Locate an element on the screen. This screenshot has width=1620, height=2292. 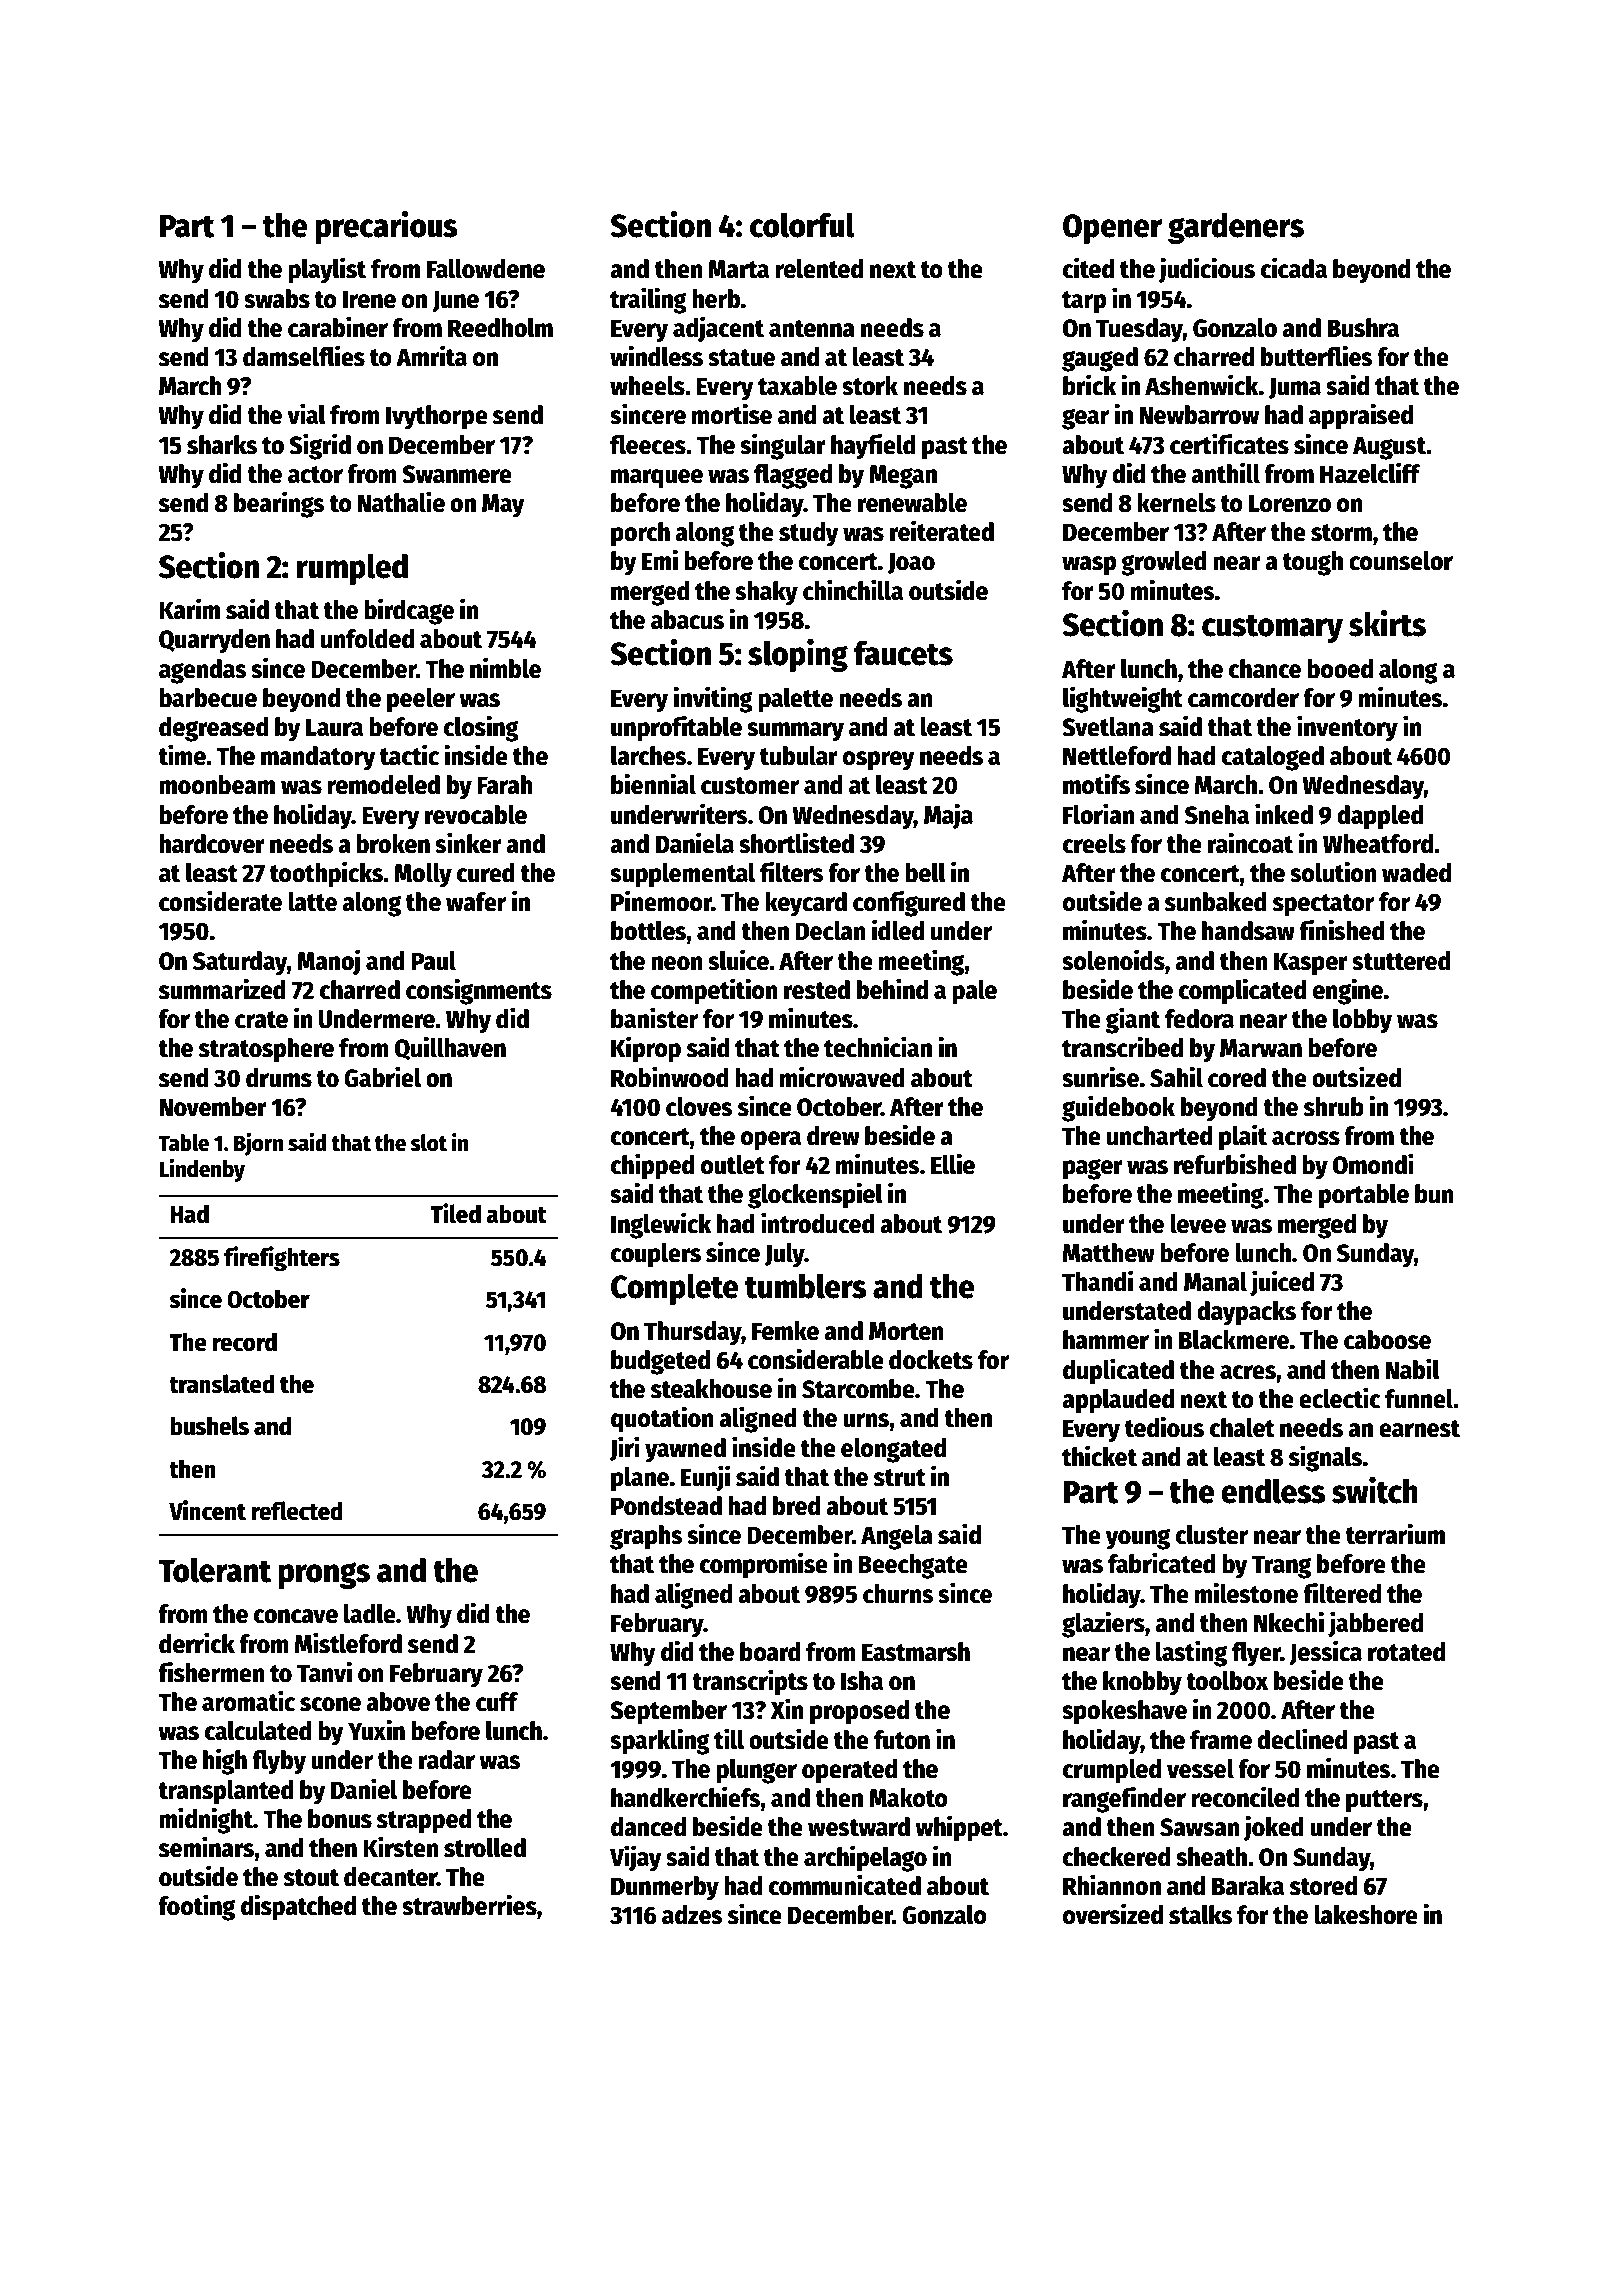
Kiprop is located at coordinates (646, 1049).
